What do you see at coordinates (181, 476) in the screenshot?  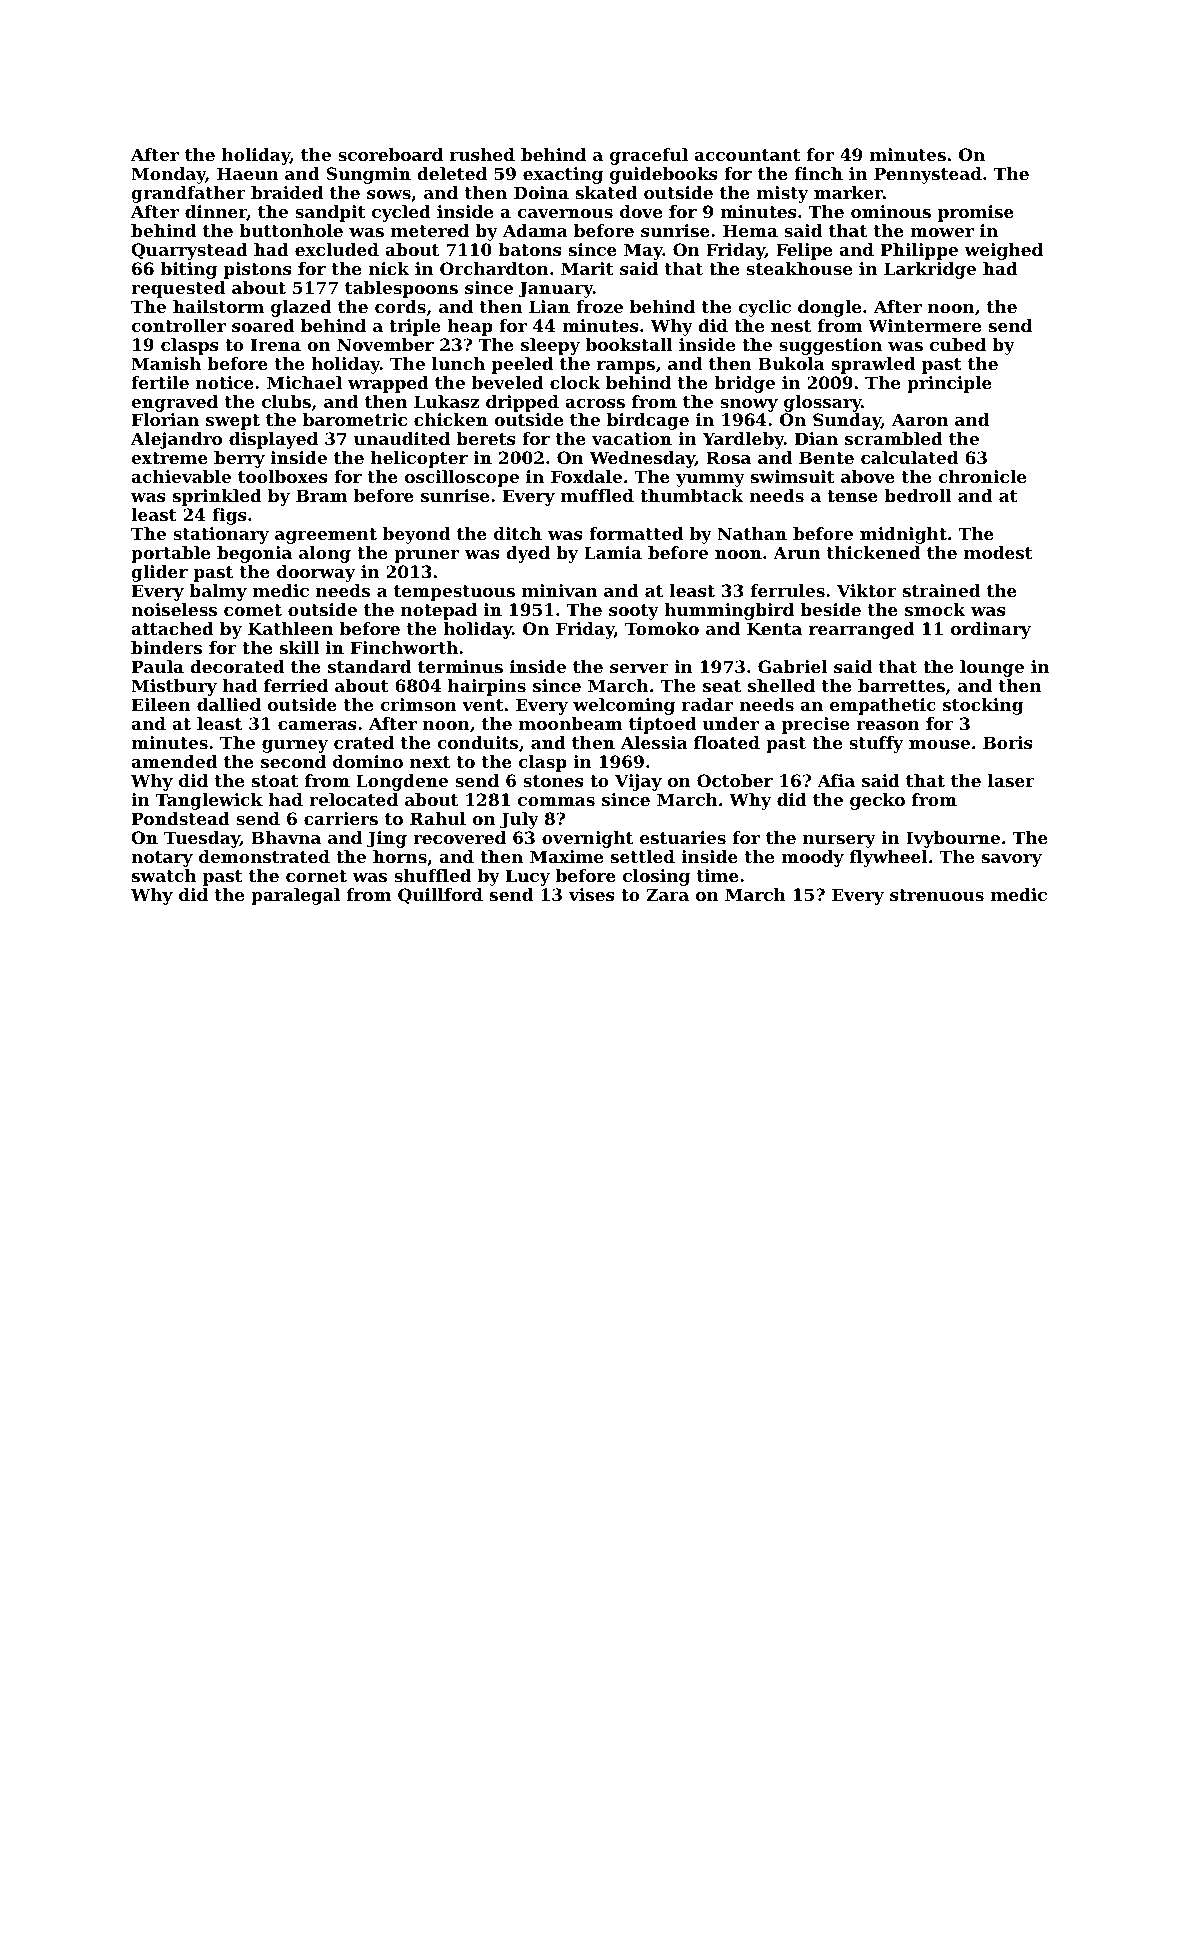 I see `achievable` at bounding box center [181, 476].
